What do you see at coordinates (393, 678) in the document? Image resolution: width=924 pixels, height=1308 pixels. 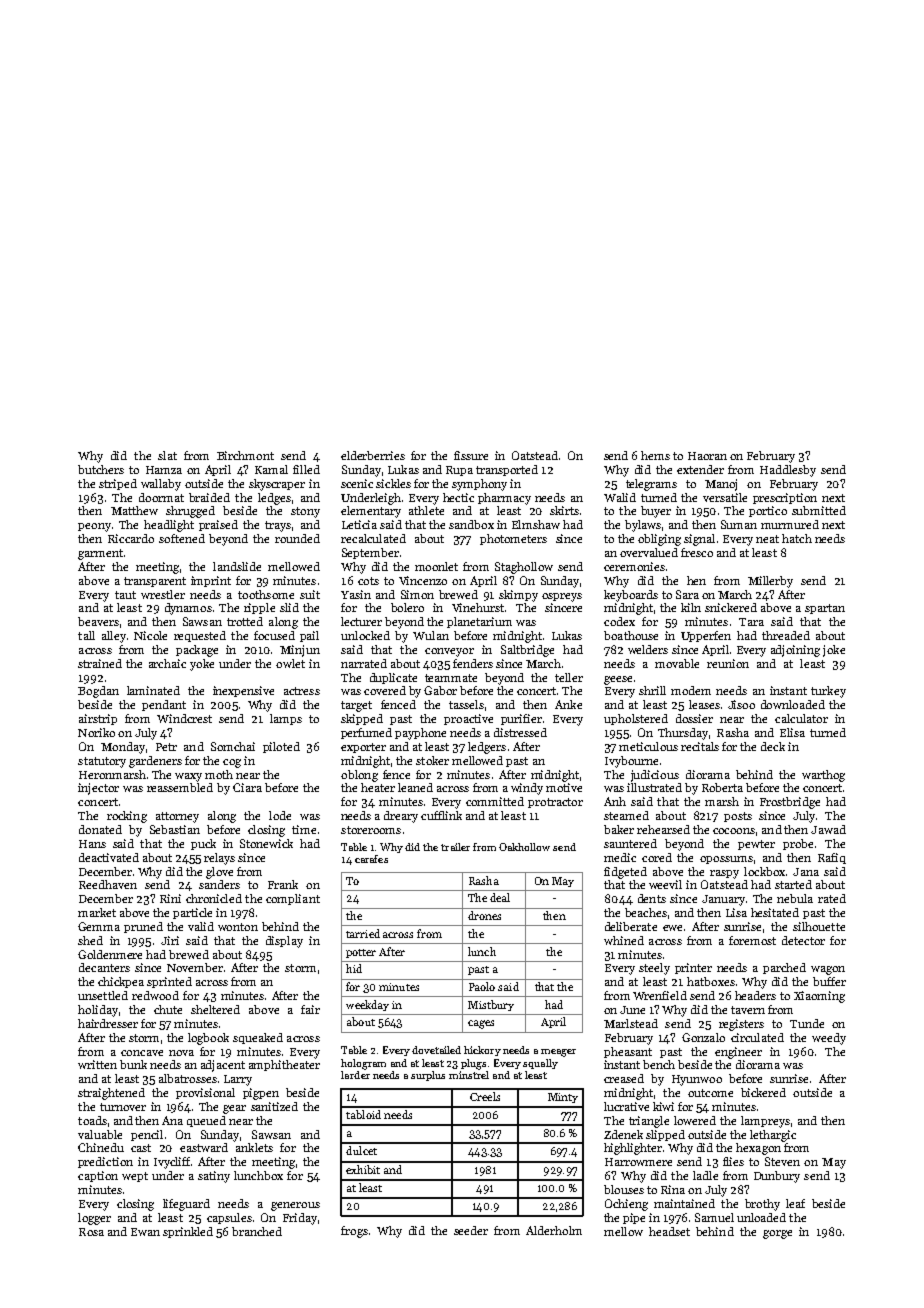 I see `duplicate` at bounding box center [393, 678].
